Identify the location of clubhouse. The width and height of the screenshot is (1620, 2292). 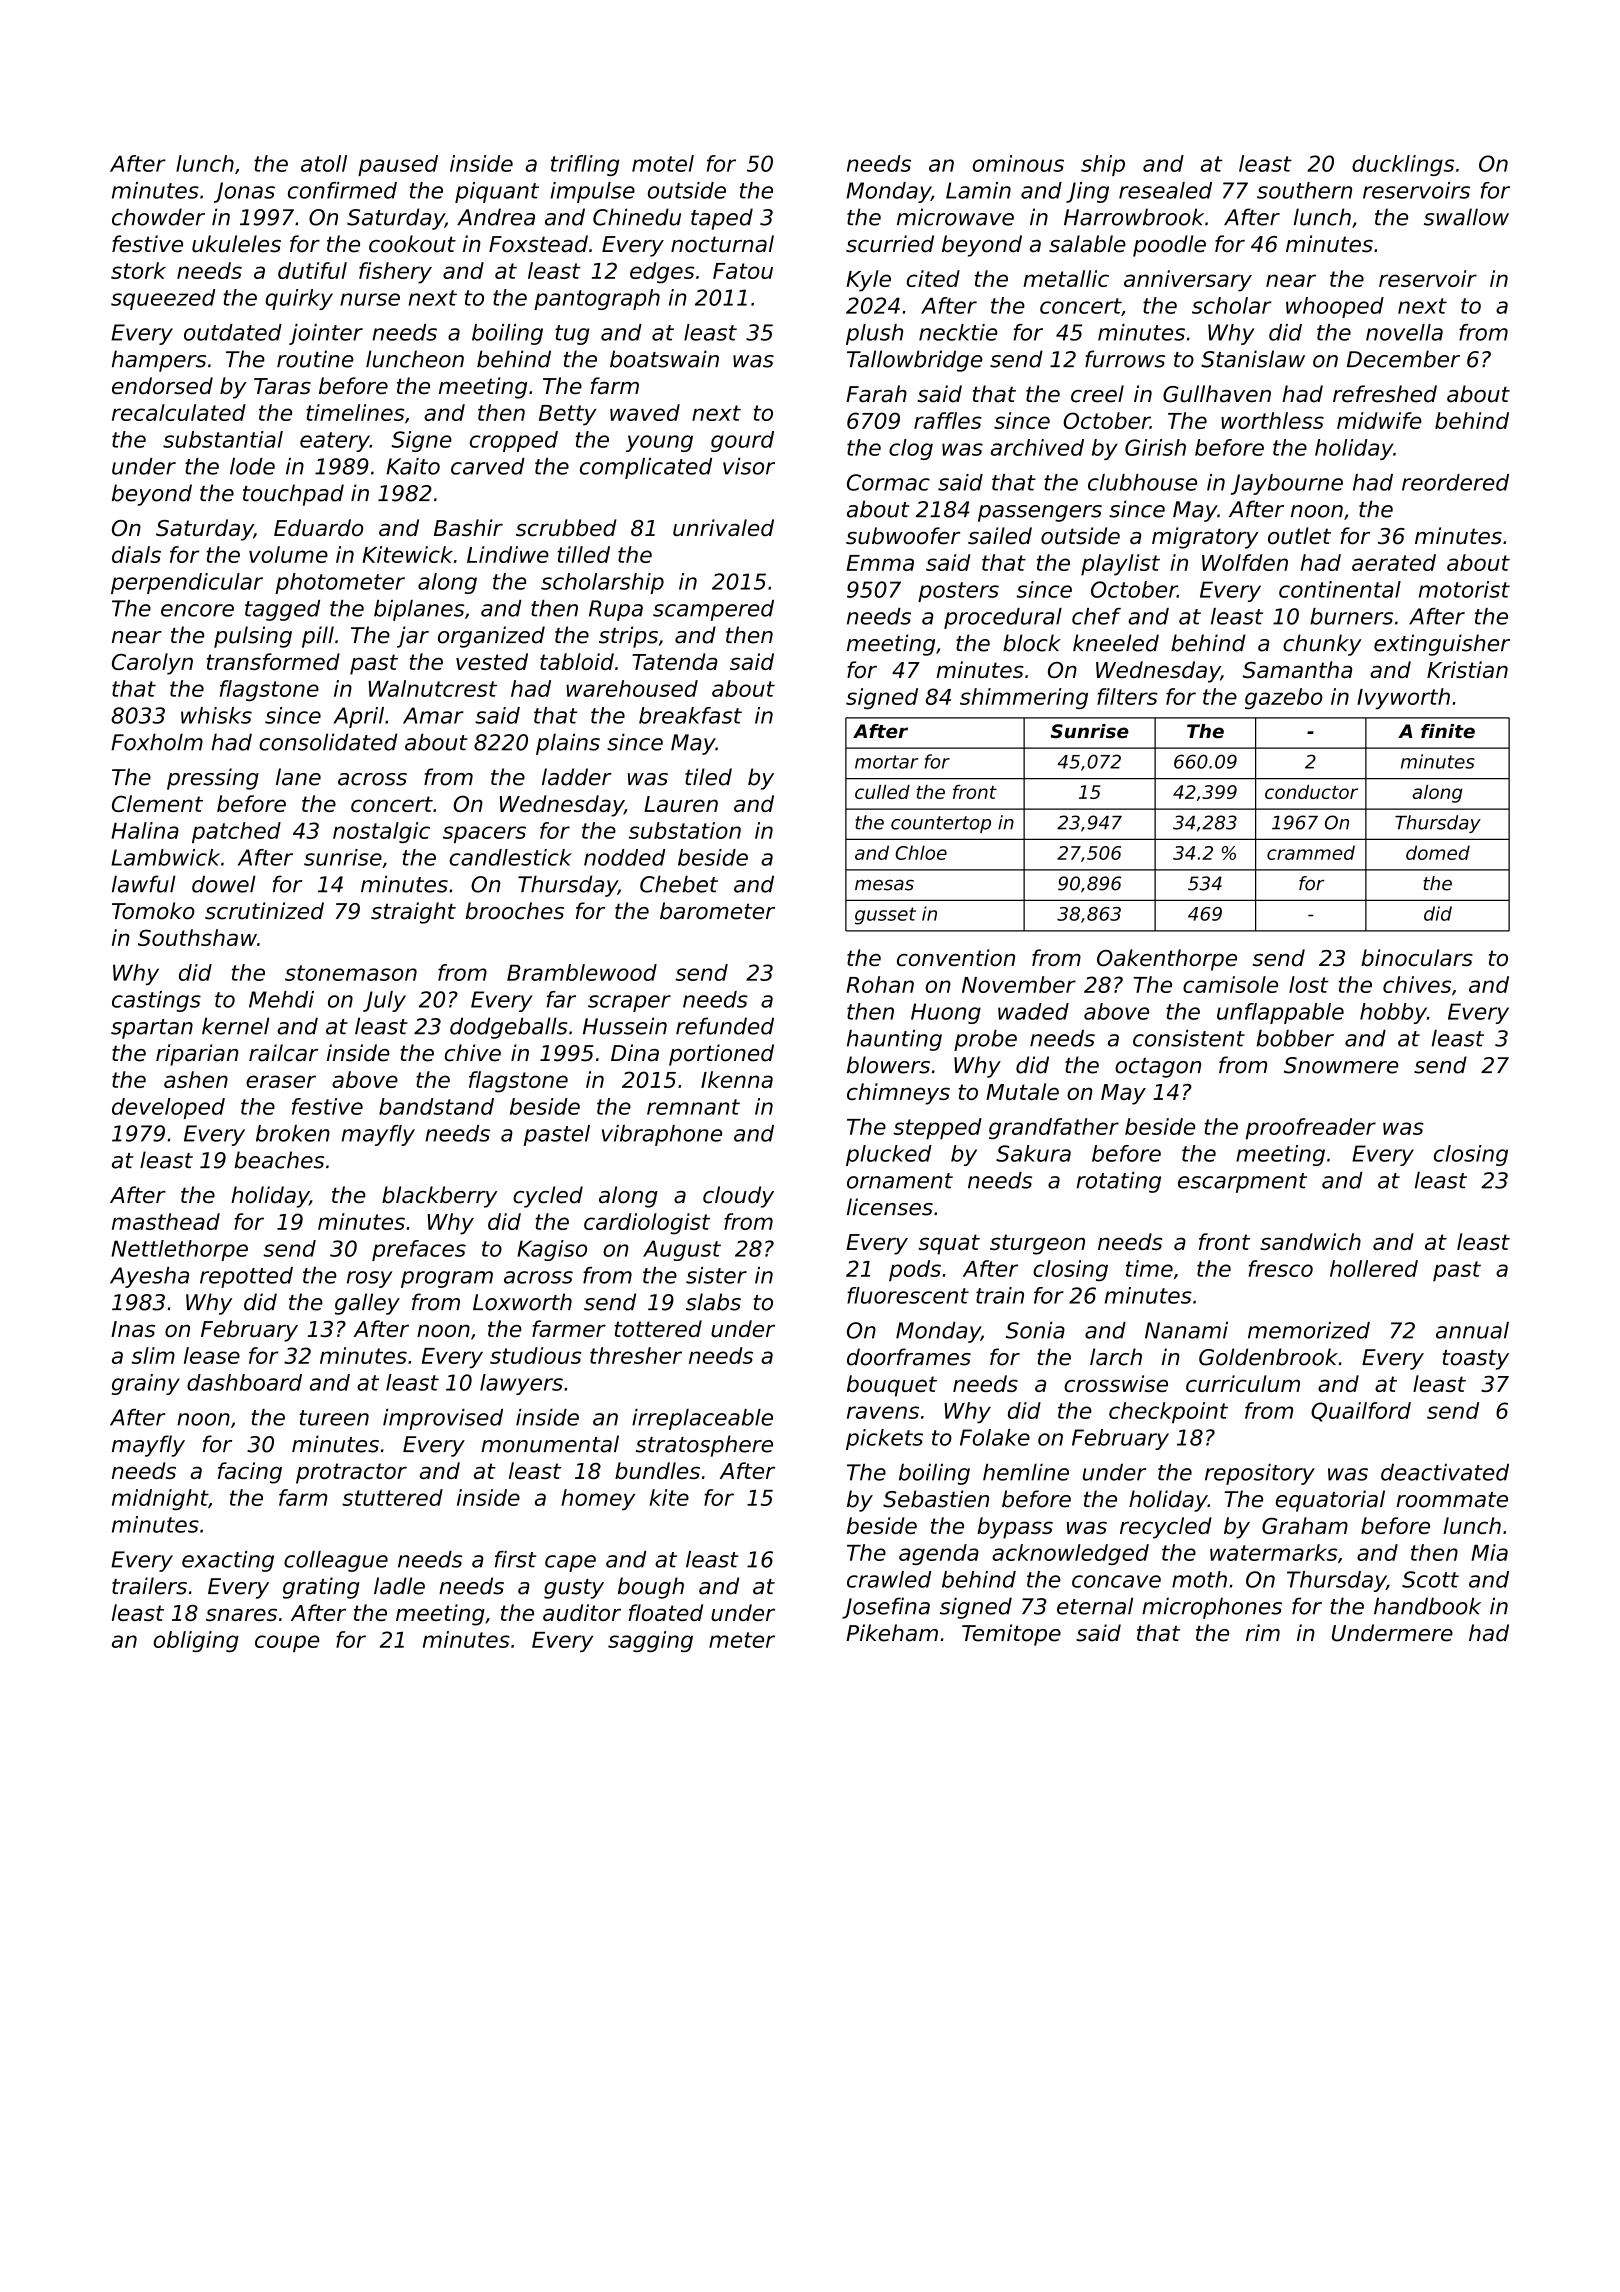
(1142, 482).
